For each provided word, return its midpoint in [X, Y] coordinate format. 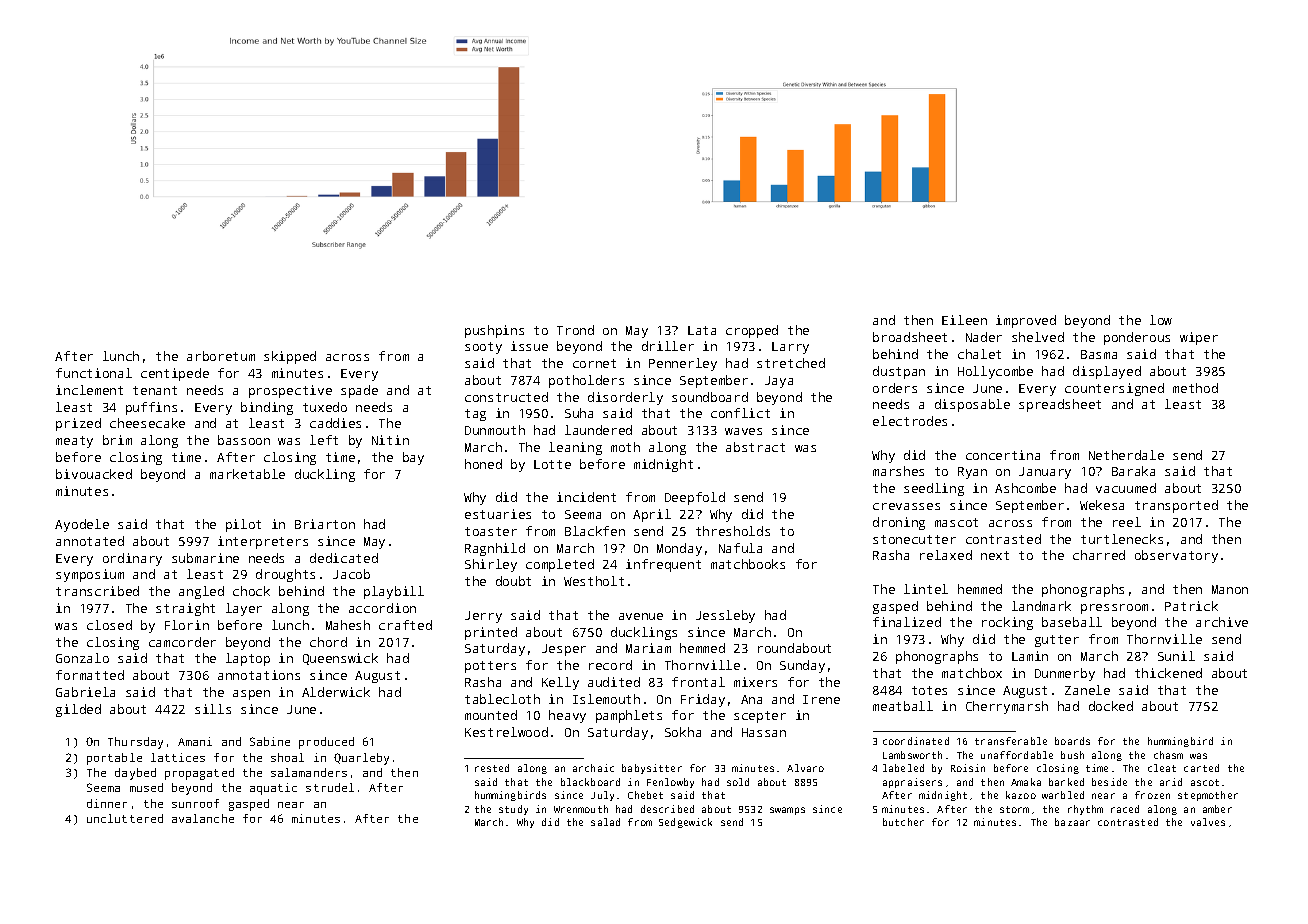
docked [1111, 706]
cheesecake [147, 423]
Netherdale [1126, 455]
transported [1176, 506]
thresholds [733, 531]
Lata [702, 330]
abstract [755, 447]
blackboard [590, 782]
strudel [330, 787]
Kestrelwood [506, 732]
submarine [205, 558]
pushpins [494, 331]
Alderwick [336, 692]
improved [1026, 321]
